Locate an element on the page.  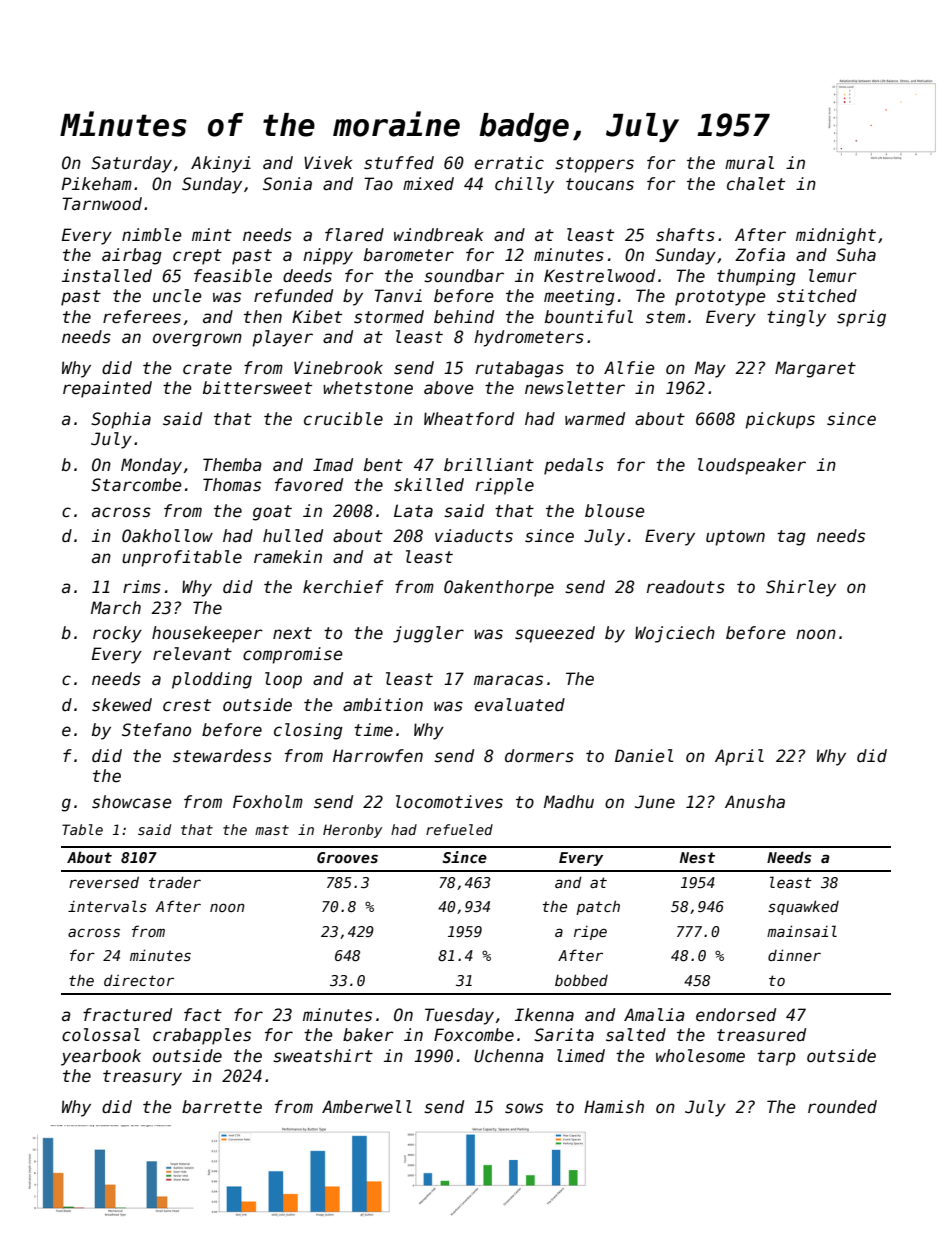
baker is located at coordinates (368, 1035).
